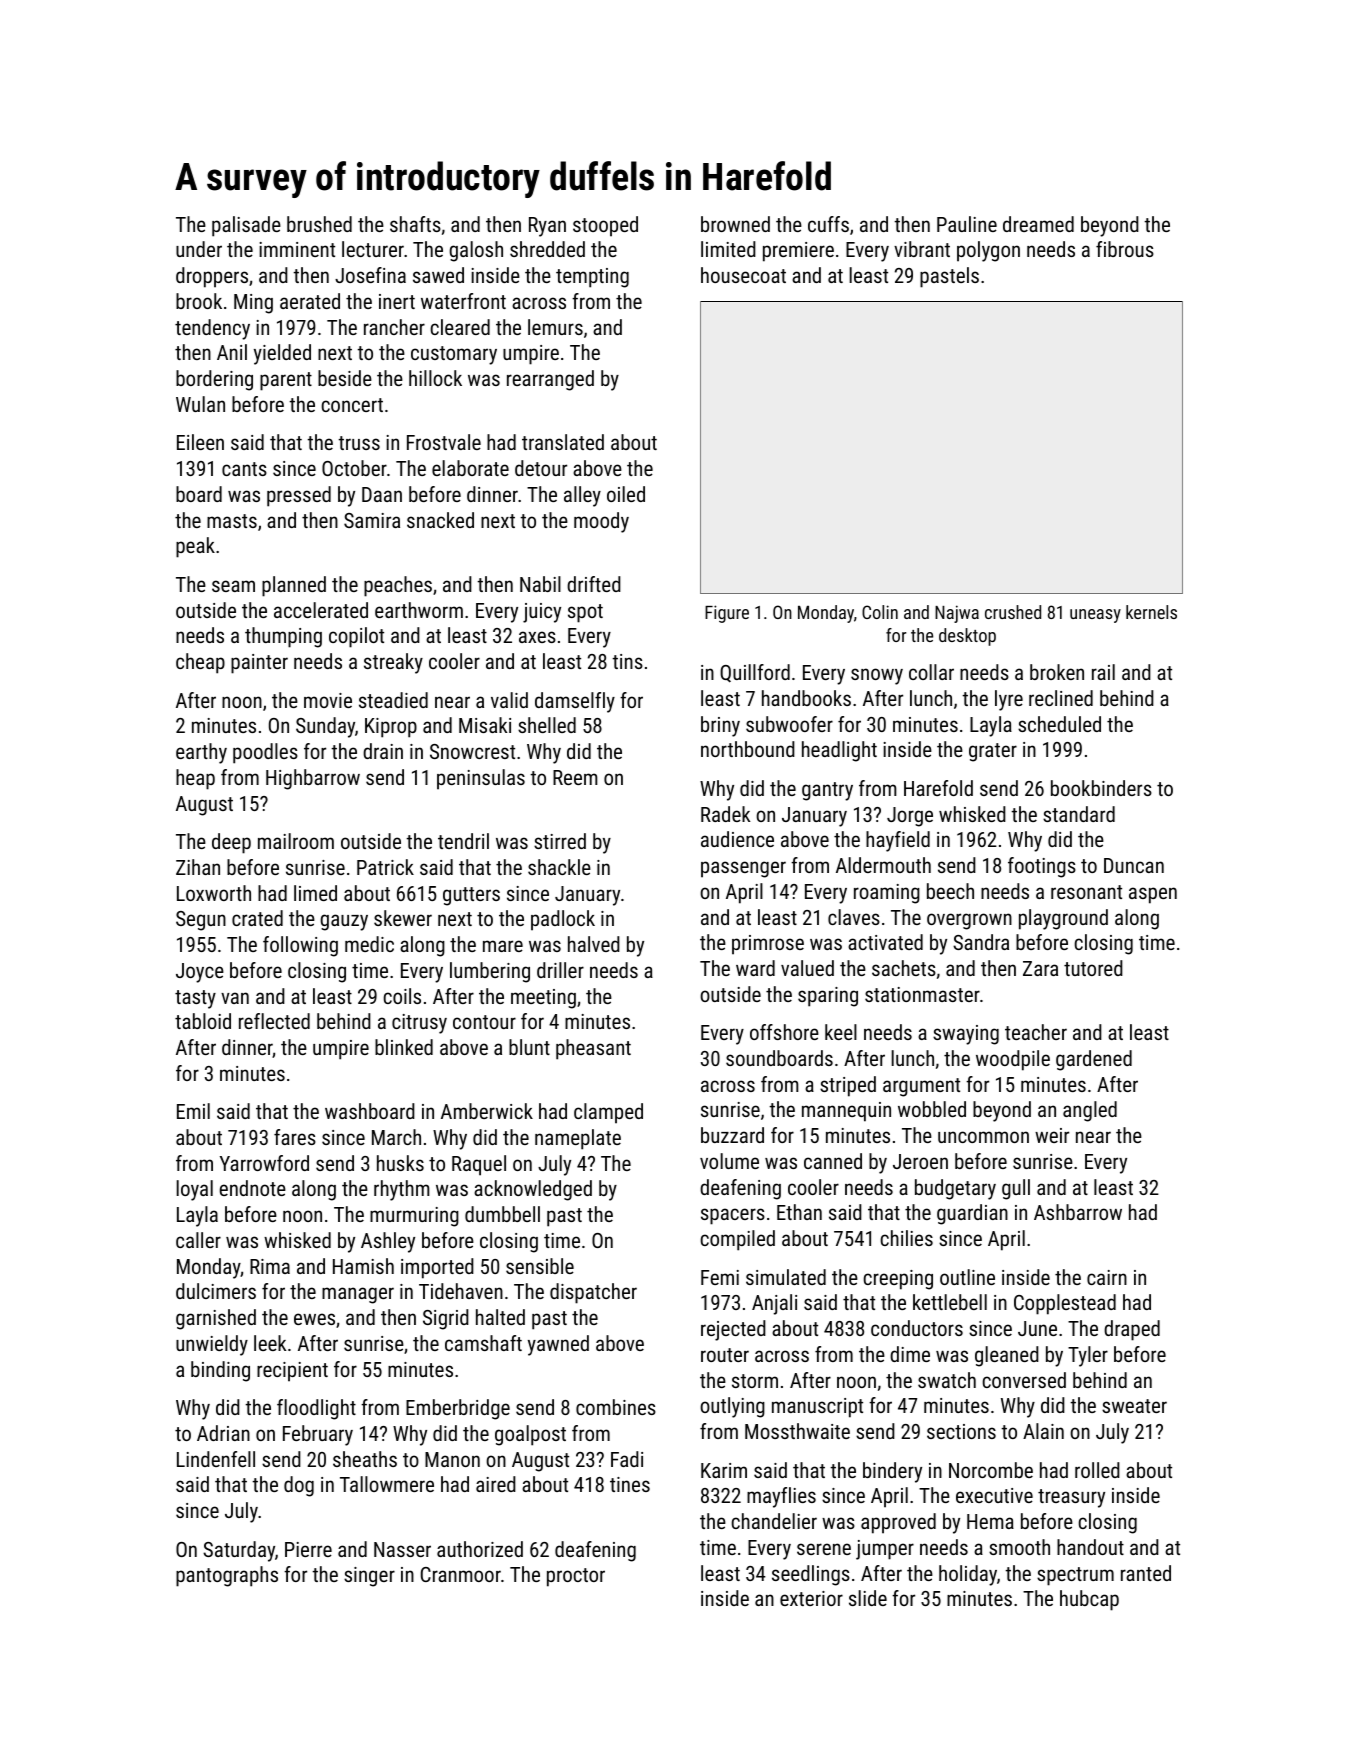 The image size is (1358, 1758). I want to click on Duncan, so click(1134, 865).
